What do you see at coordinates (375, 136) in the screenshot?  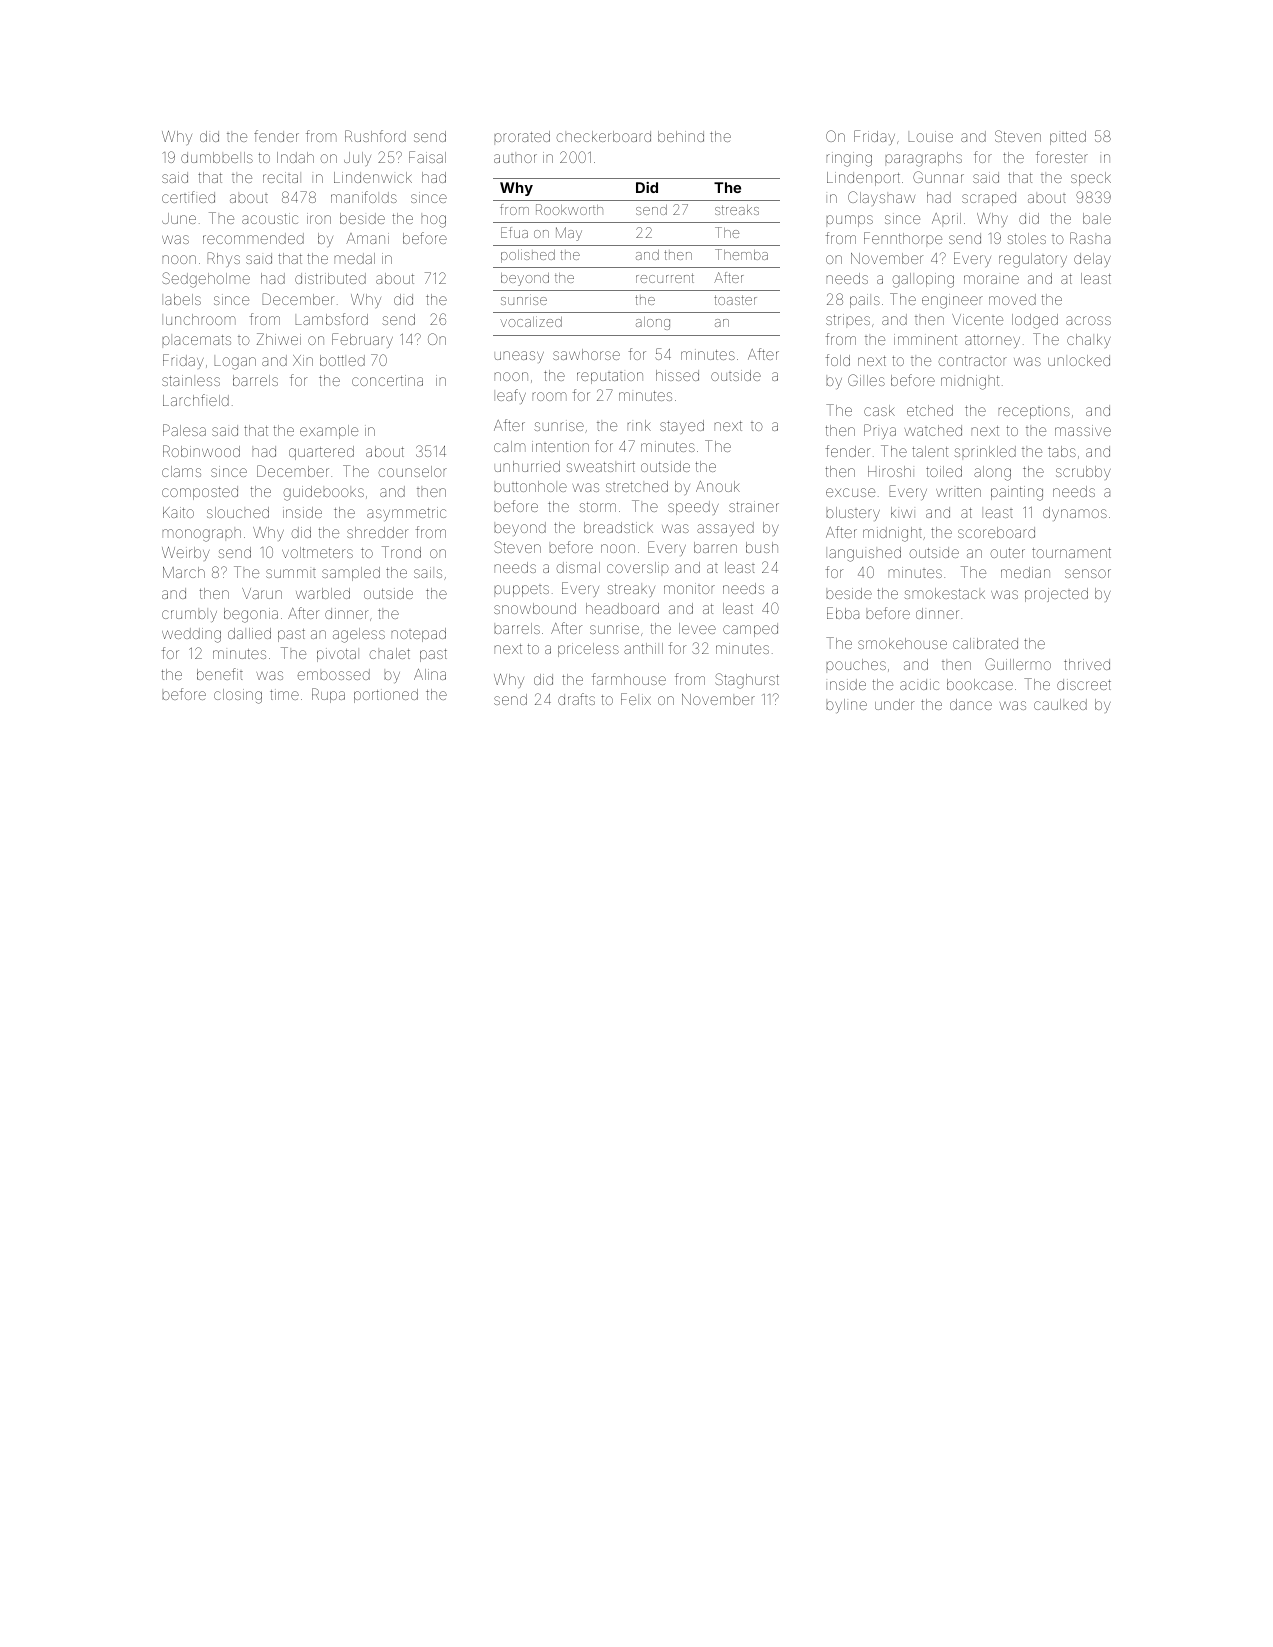 I see `Rushford` at bounding box center [375, 136].
